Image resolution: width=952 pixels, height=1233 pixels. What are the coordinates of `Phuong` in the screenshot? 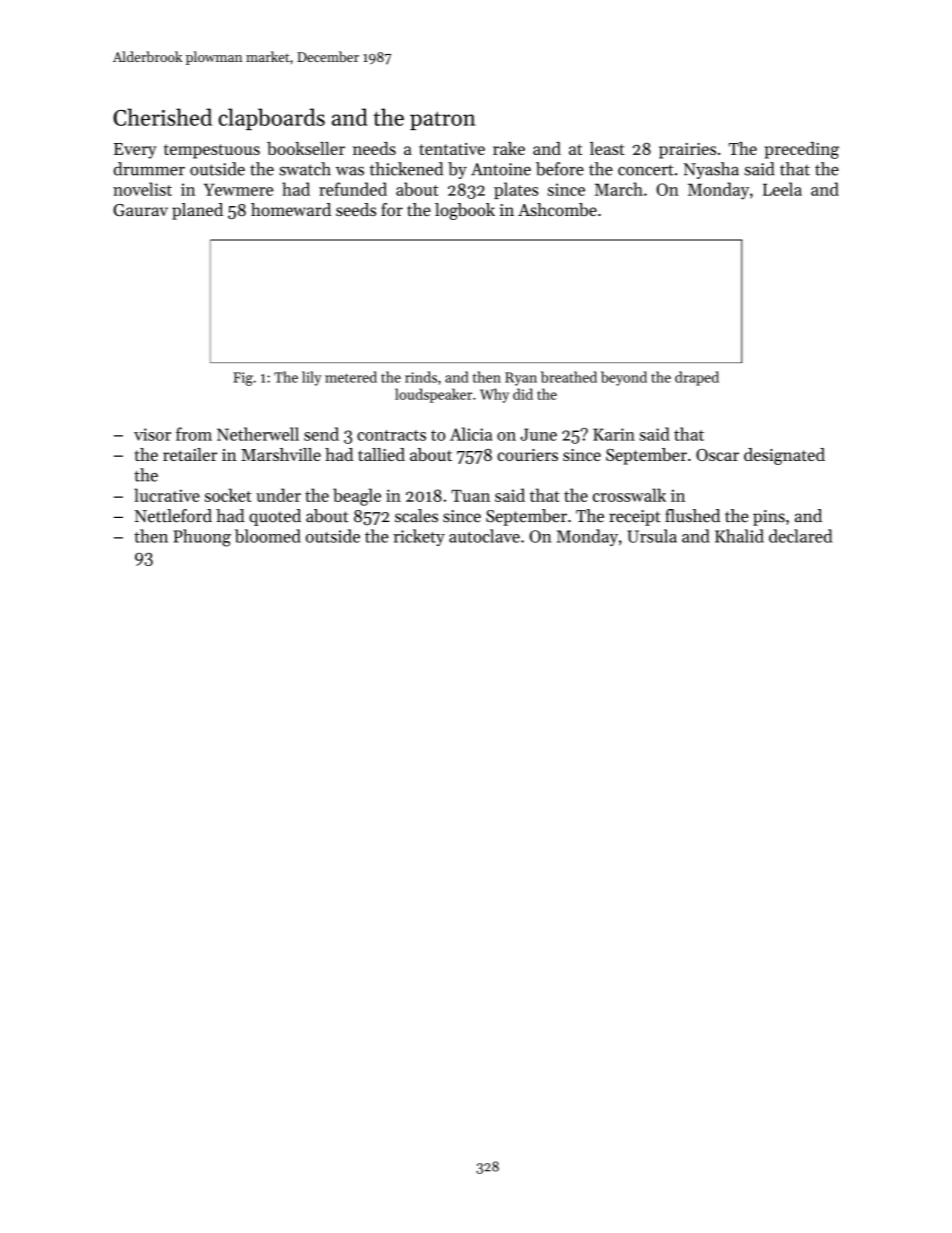 It's located at (202, 538).
